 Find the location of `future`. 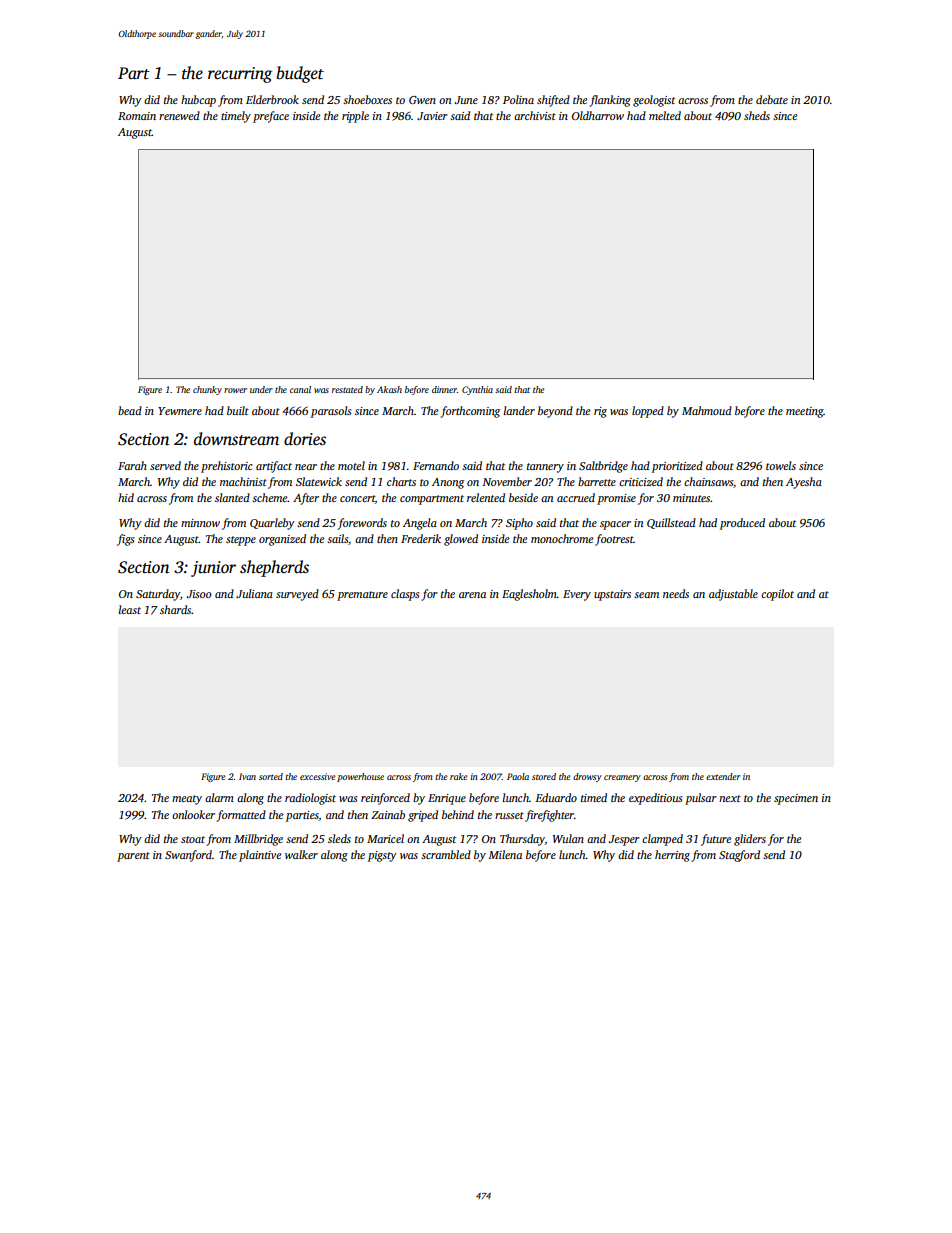

future is located at coordinates (716, 840).
